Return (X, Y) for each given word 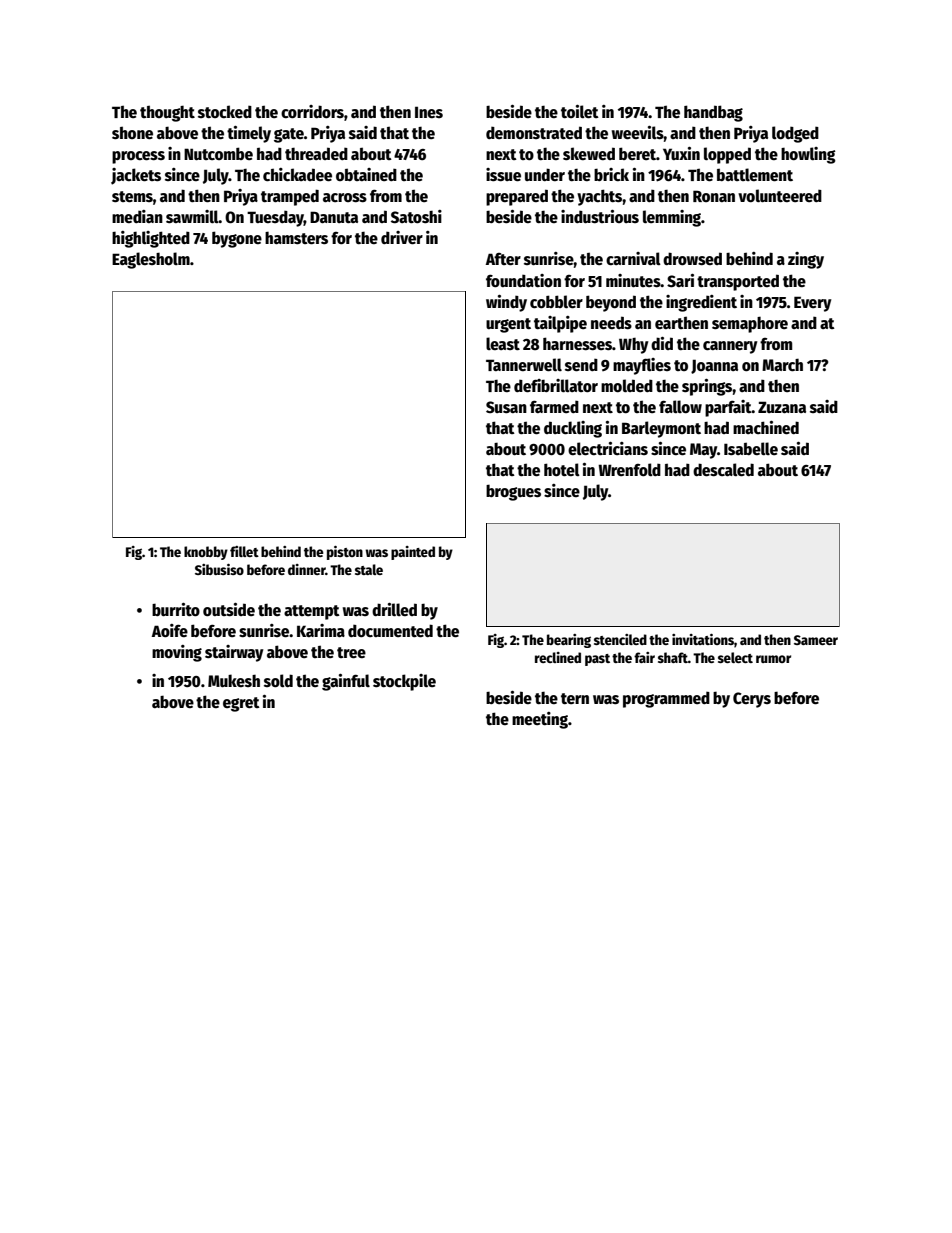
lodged (795, 134)
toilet (580, 112)
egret (241, 704)
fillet (244, 551)
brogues (513, 492)
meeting (540, 720)
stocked (225, 111)
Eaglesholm (151, 260)
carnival (633, 258)
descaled (723, 470)
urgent (508, 325)
